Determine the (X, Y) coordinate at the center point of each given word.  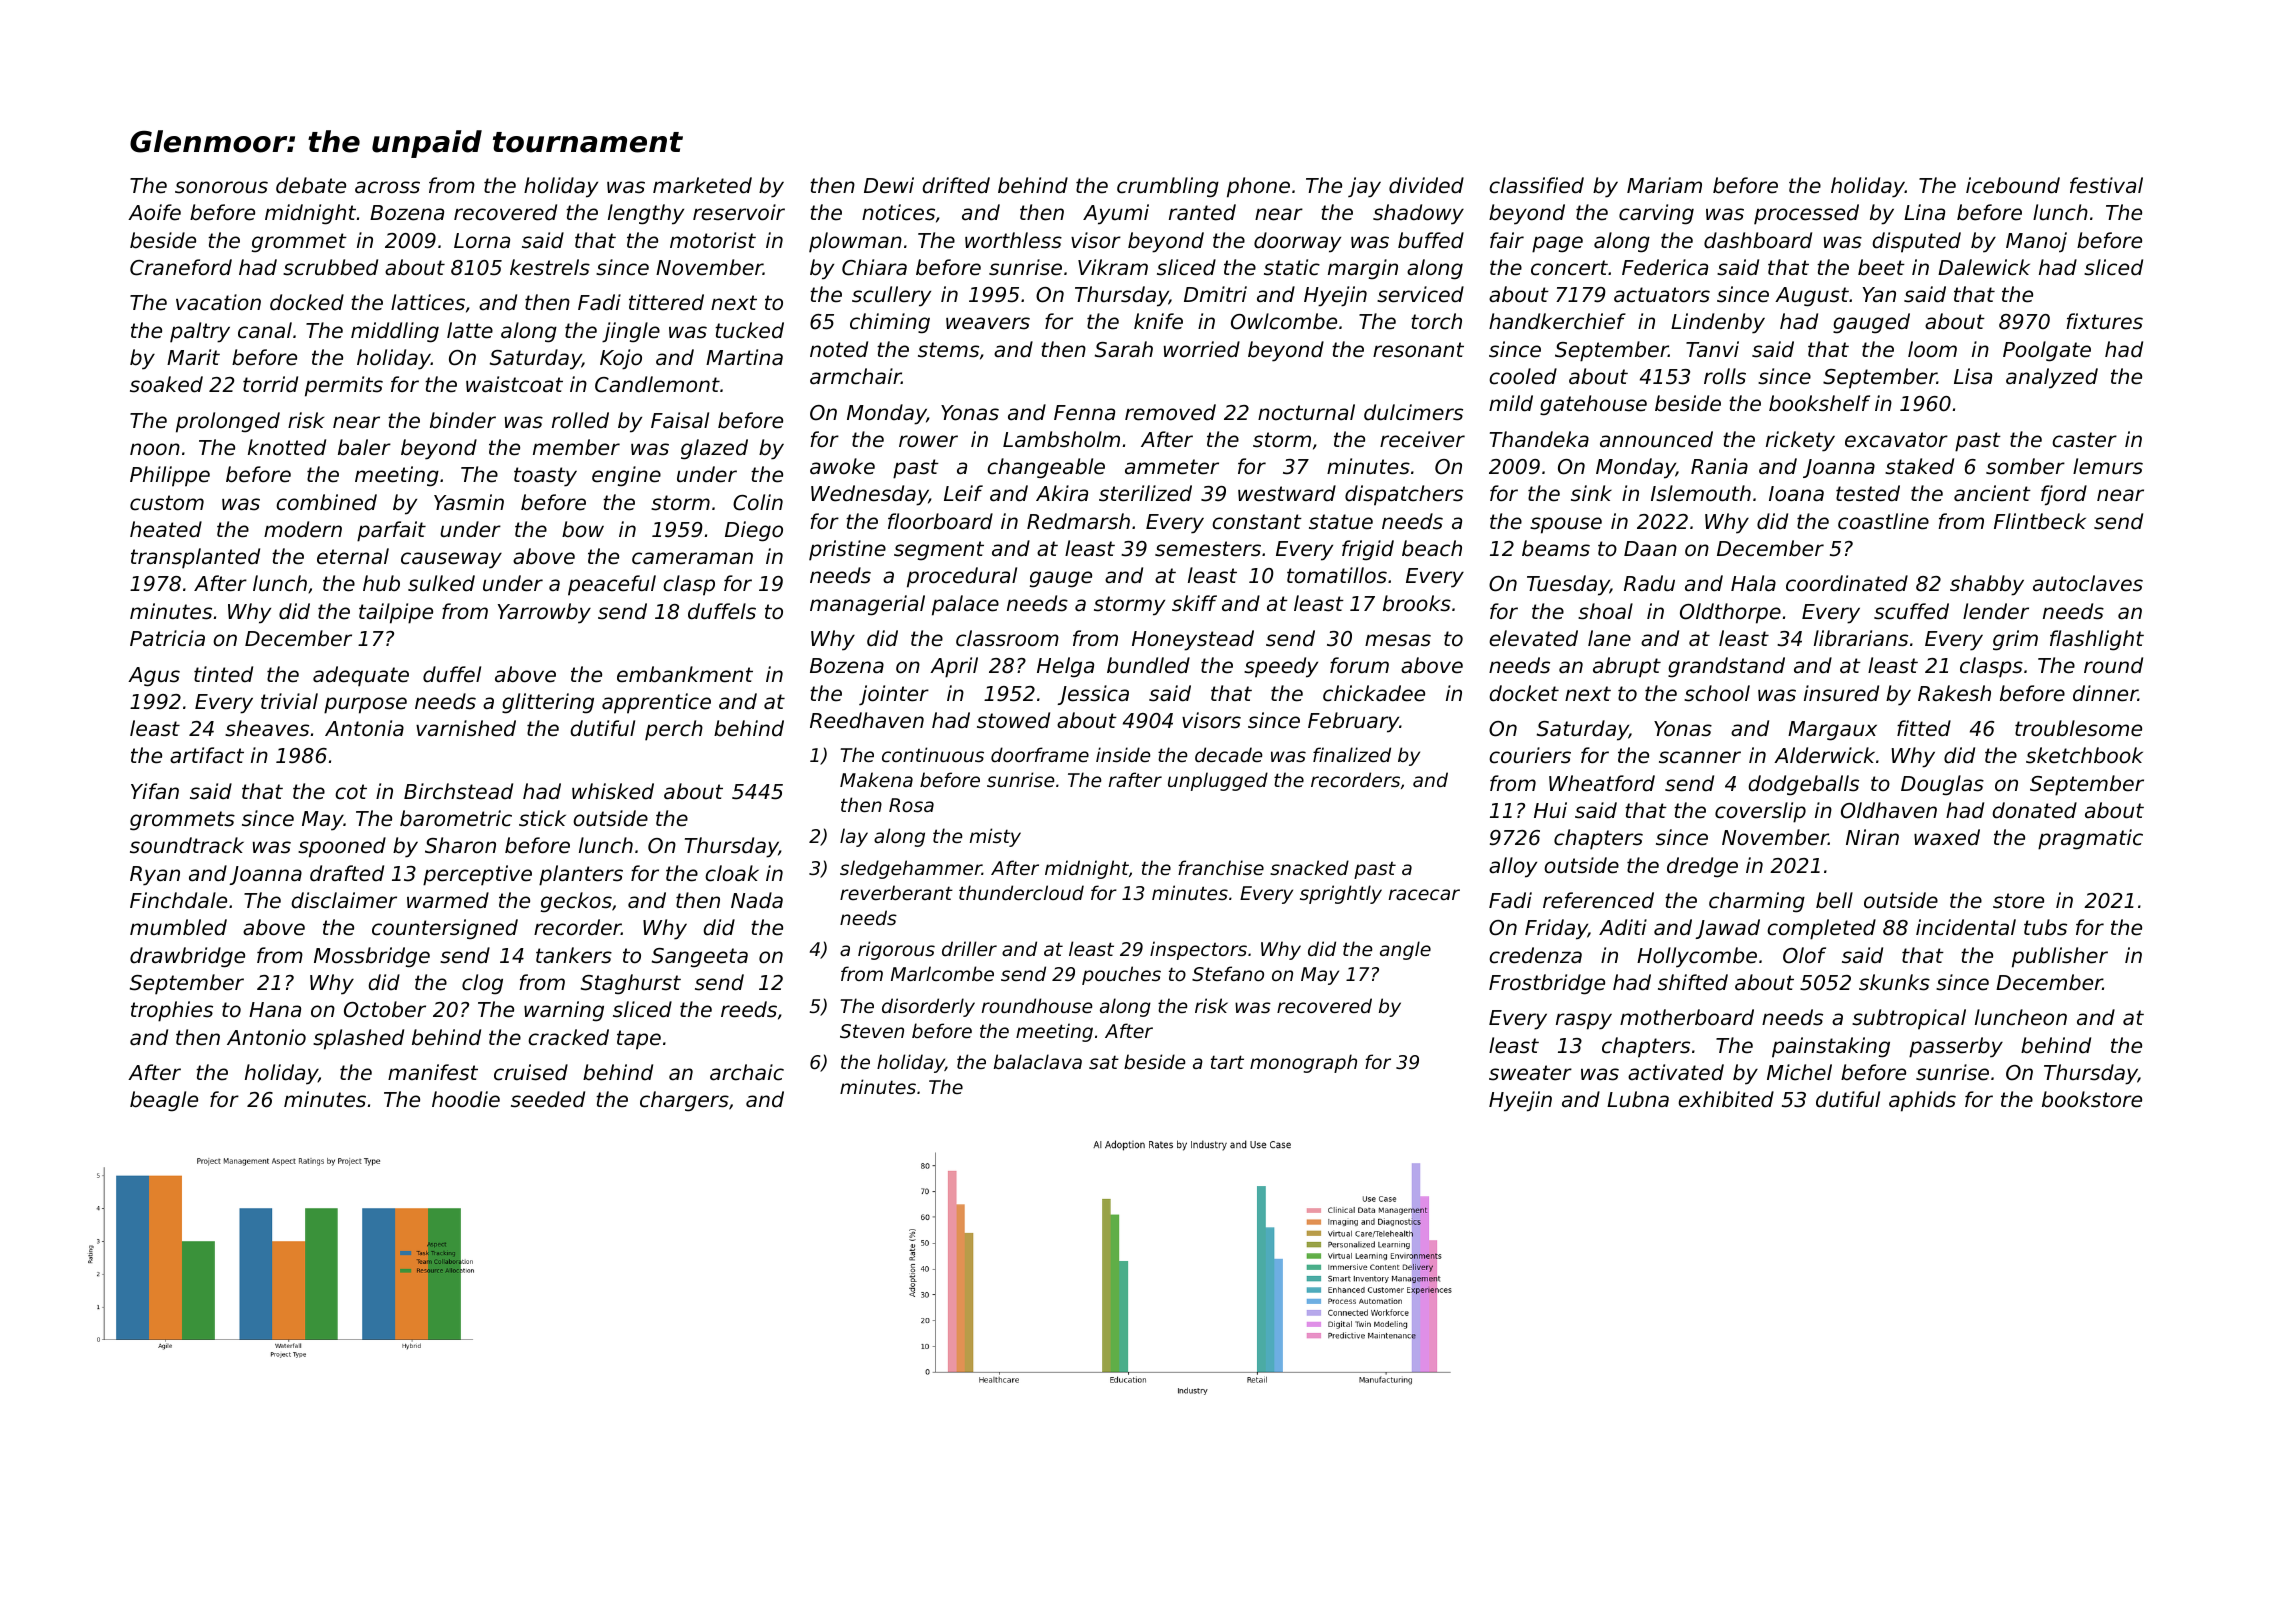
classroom (1007, 638)
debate (311, 185)
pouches (1121, 975)
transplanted (195, 558)
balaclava (1038, 1061)
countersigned (445, 929)
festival (2106, 185)
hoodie (466, 1099)
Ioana (1796, 494)
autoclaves (2088, 583)
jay (1364, 187)
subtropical (1909, 1019)
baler (364, 447)
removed (1170, 412)
